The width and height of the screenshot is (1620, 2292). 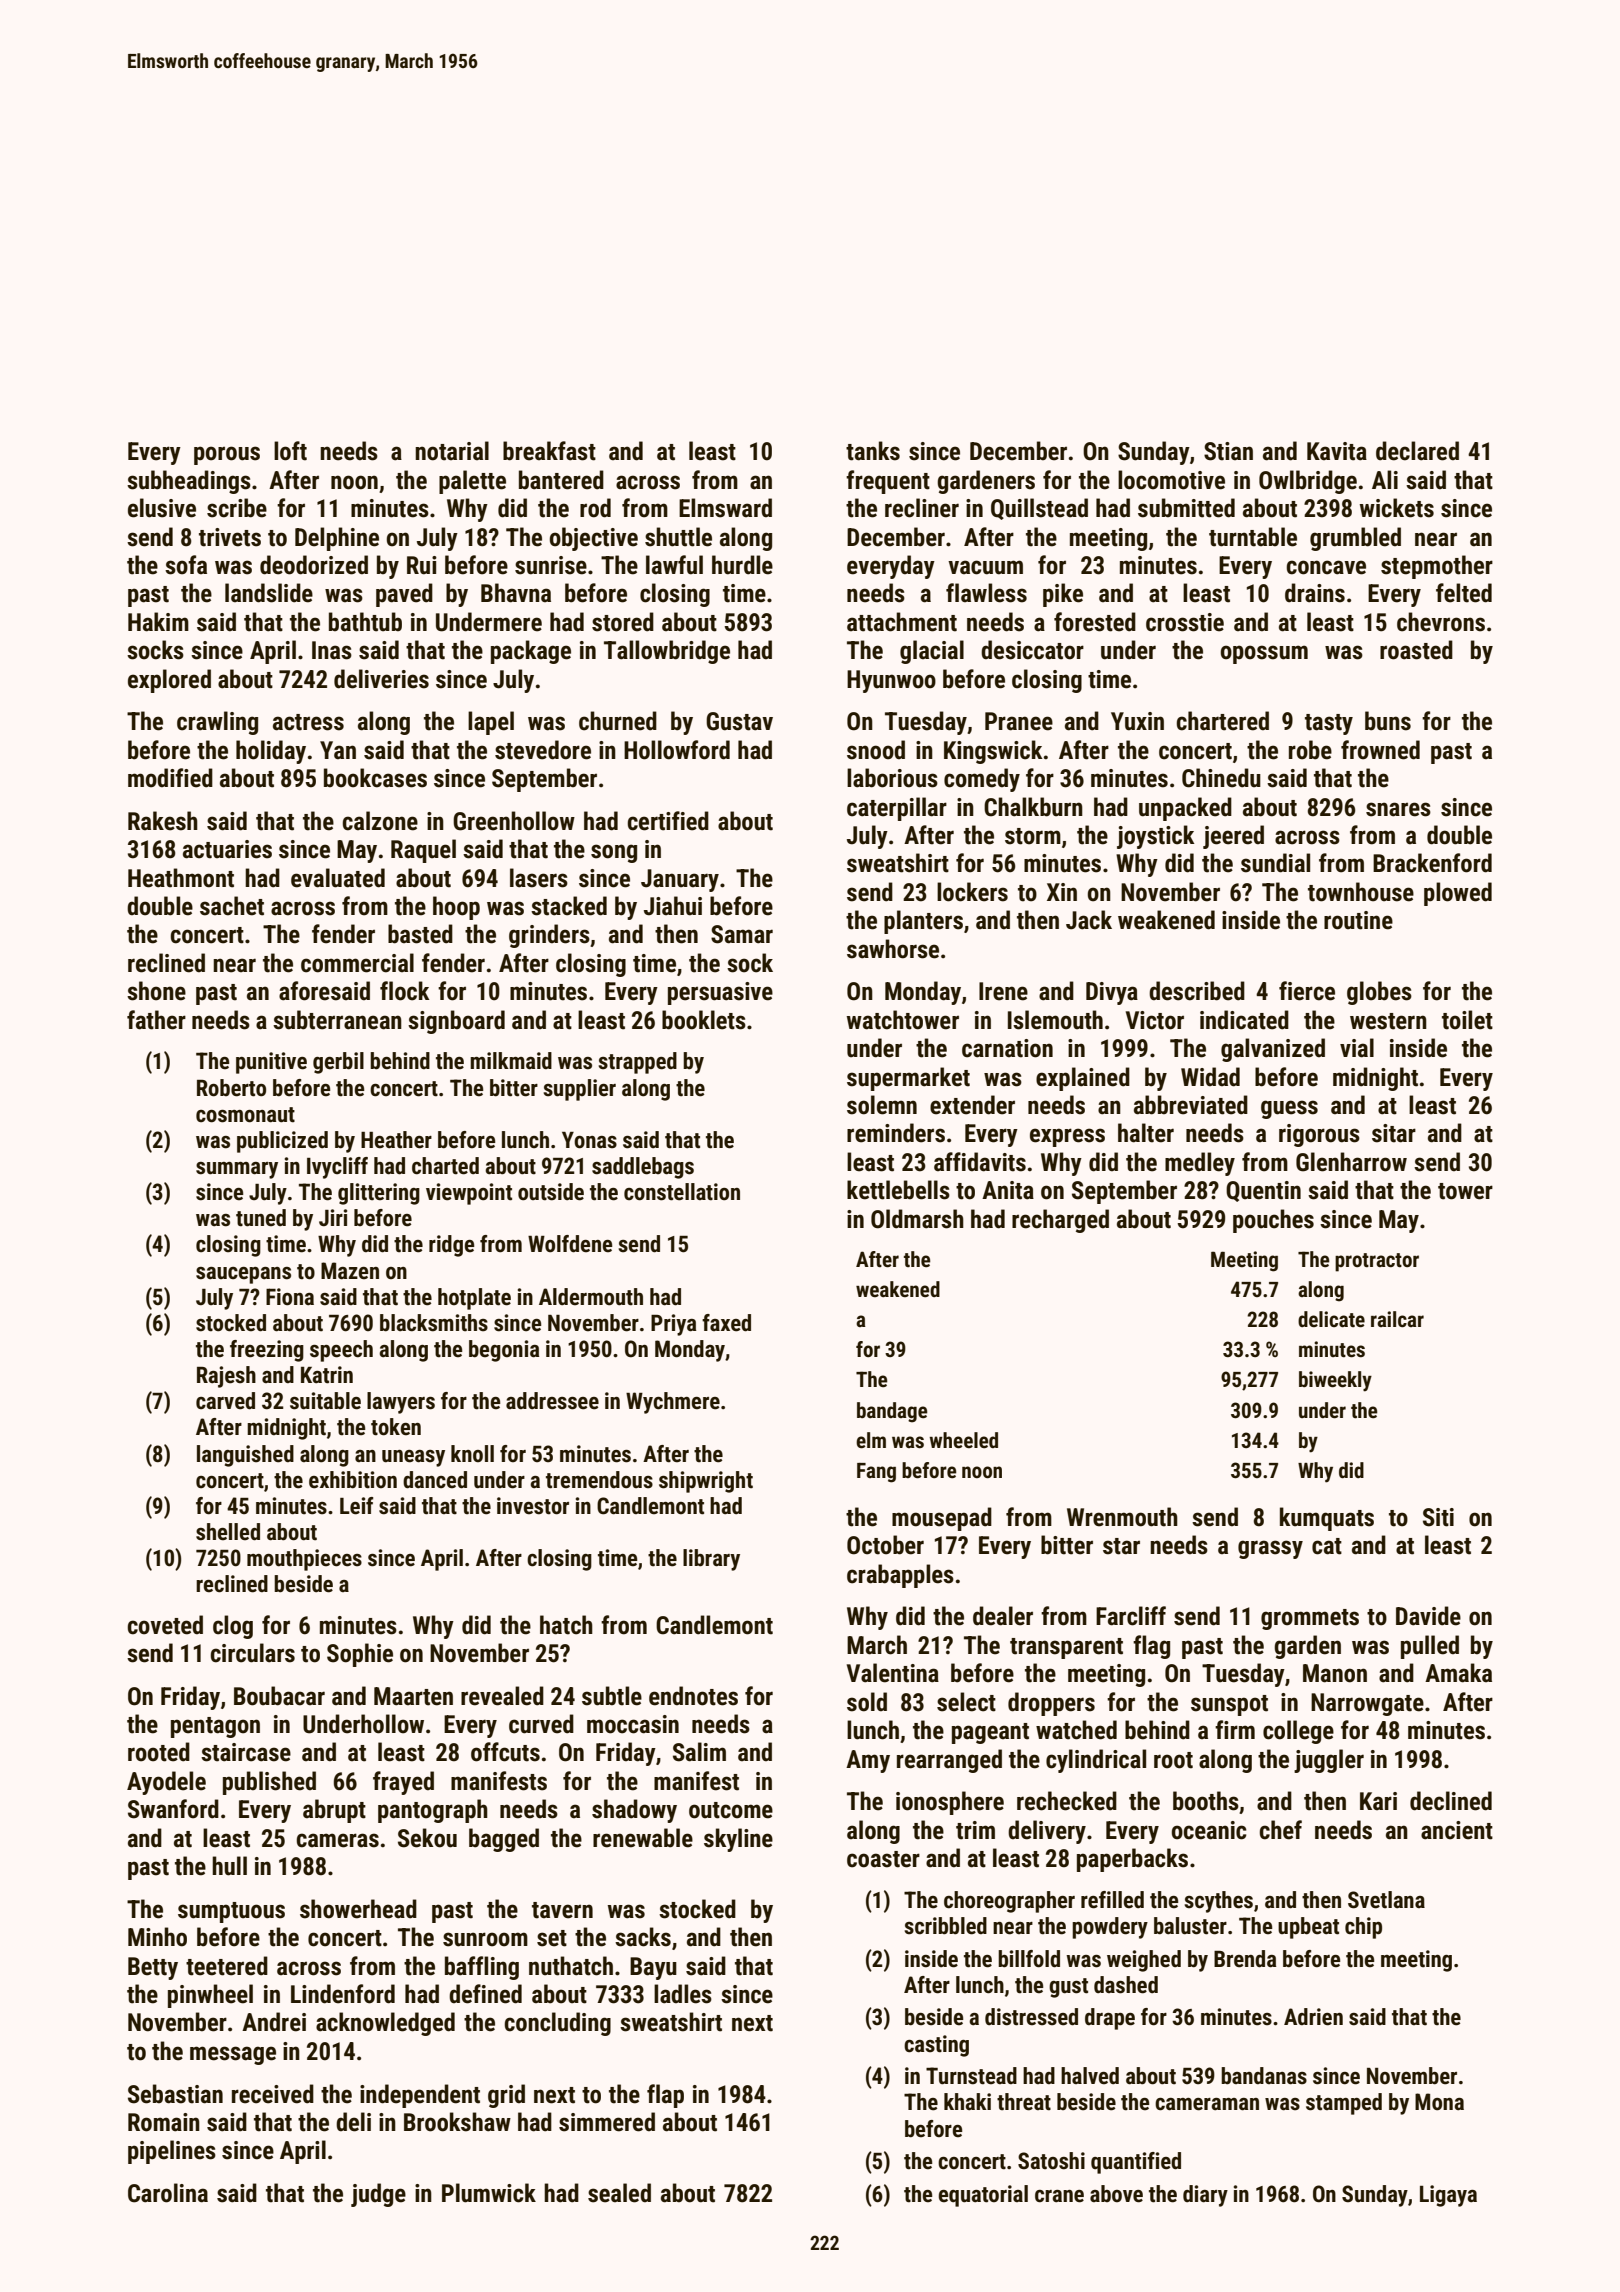 What do you see at coordinates (378, 2195) in the screenshot?
I see `judge` at bounding box center [378, 2195].
